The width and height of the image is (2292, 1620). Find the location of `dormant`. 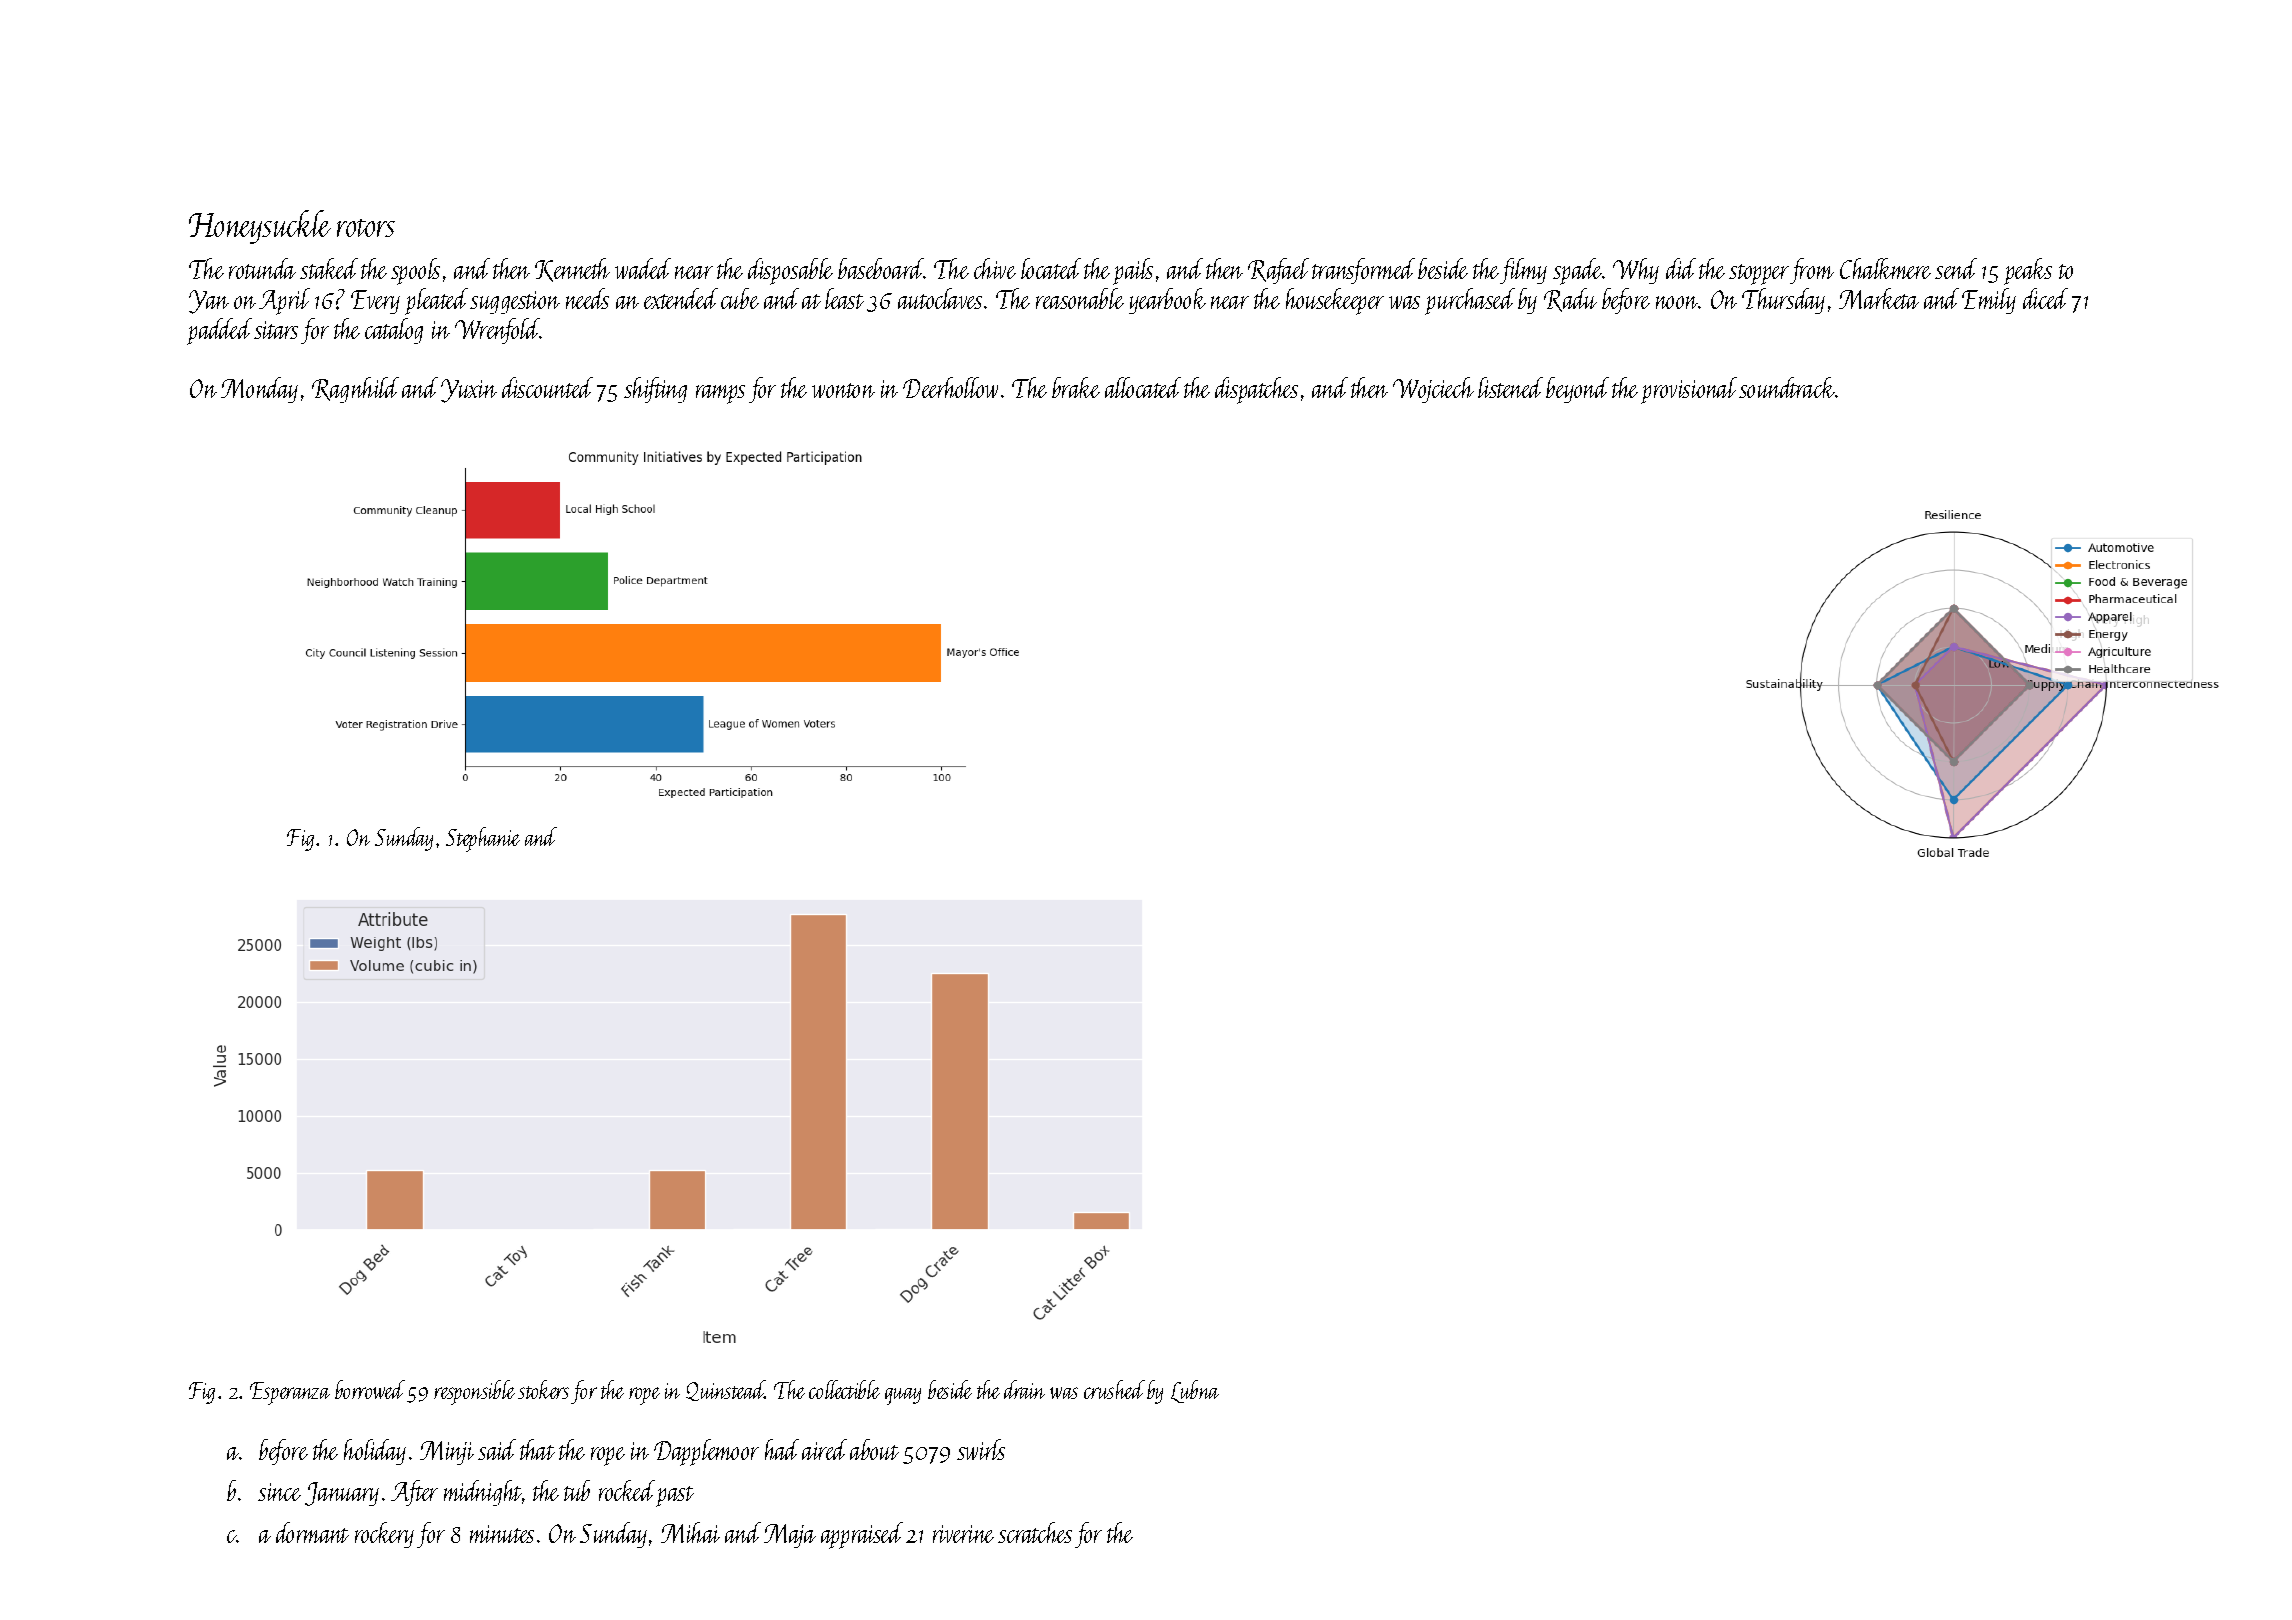

dormant is located at coordinates (312, 1532).
